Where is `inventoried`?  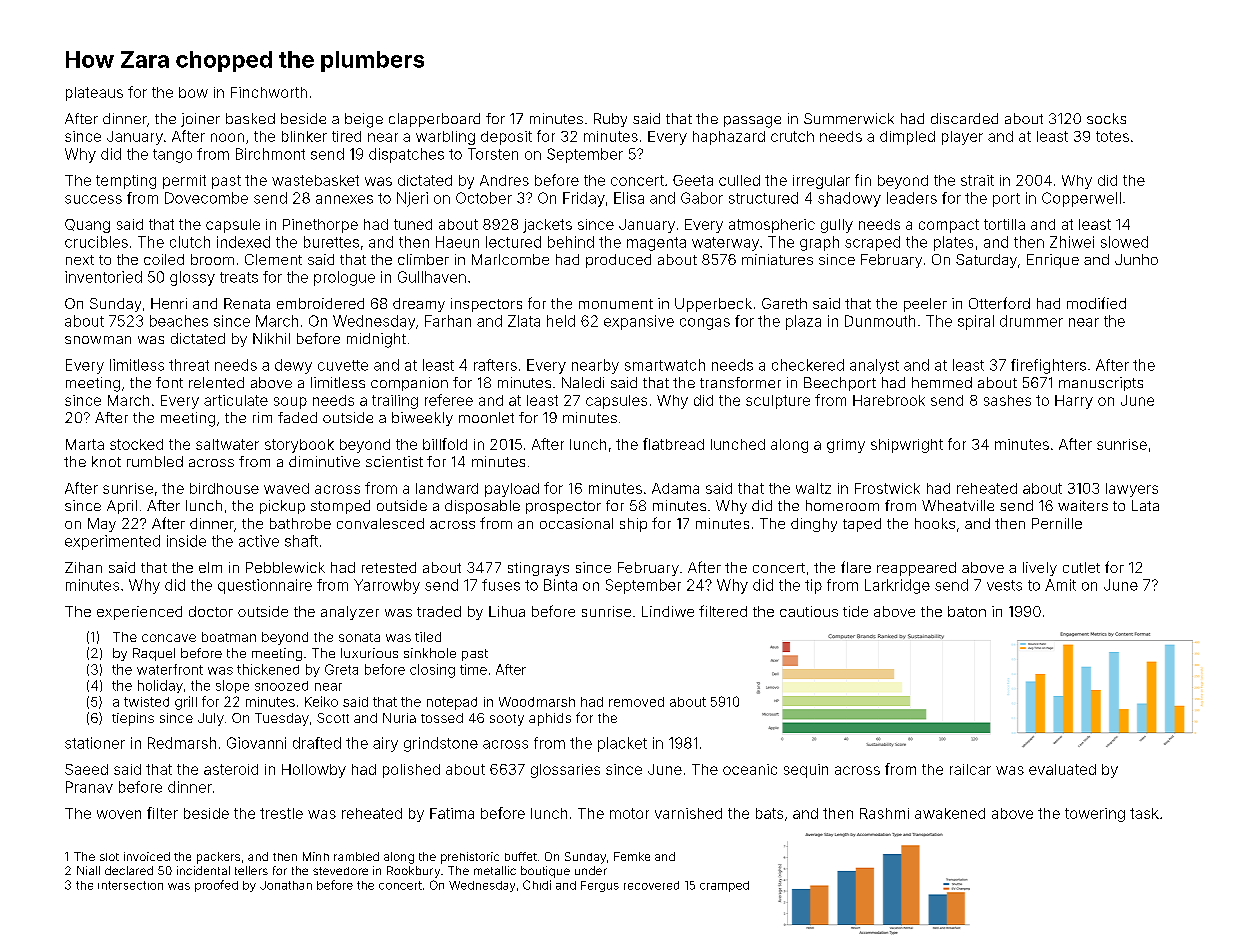 inventoried is located at coordinates (103, 277).
